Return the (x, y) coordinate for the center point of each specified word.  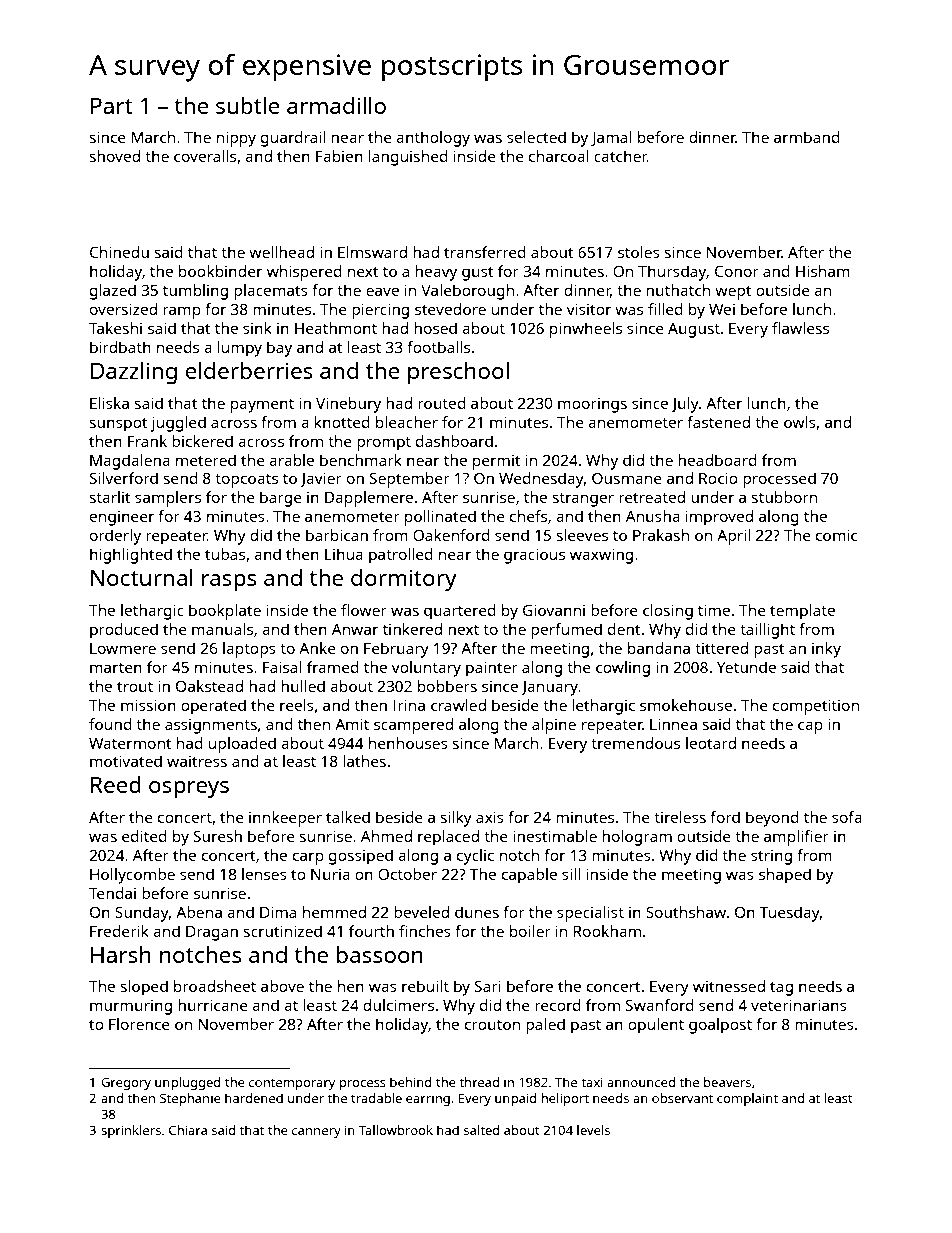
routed (442, 403)
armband (807, 137)
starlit (110, 497)
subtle (248, 105)
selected (536, 137)
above (282, 986)
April (733, 537)
